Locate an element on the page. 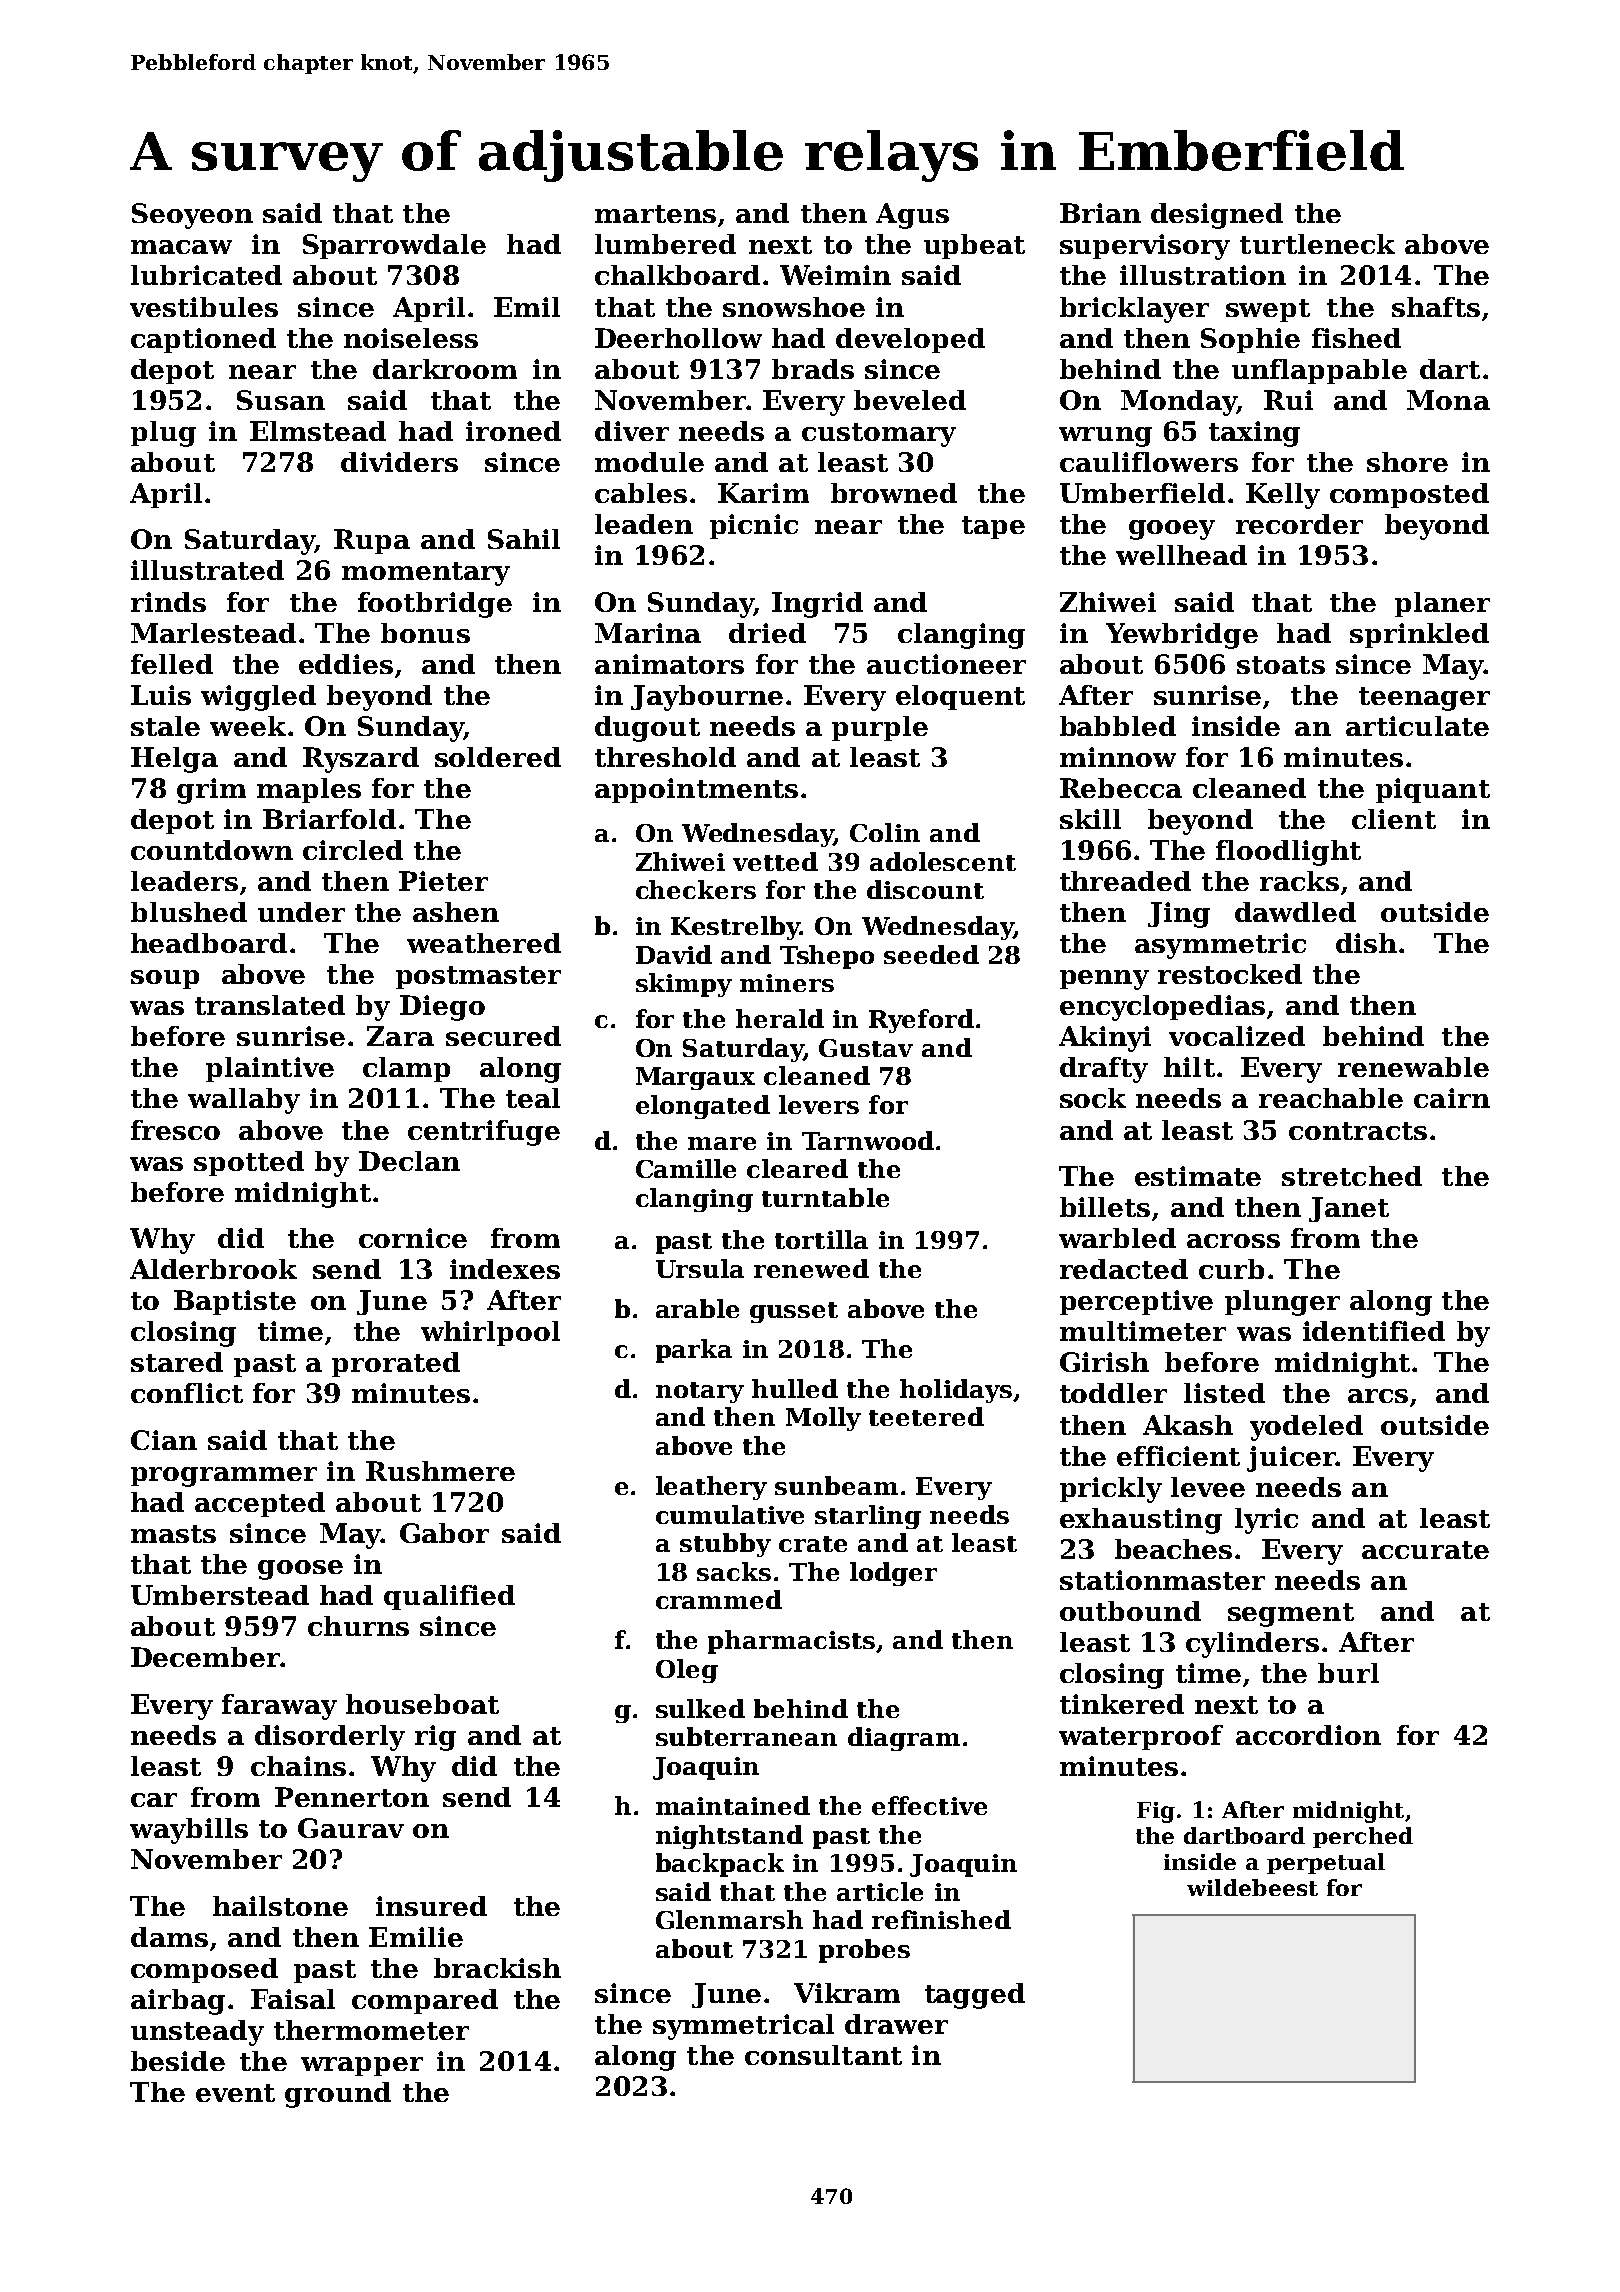 This image has width=1620, height=2292. wildebeest is located at coordinates (1252, 1887).
